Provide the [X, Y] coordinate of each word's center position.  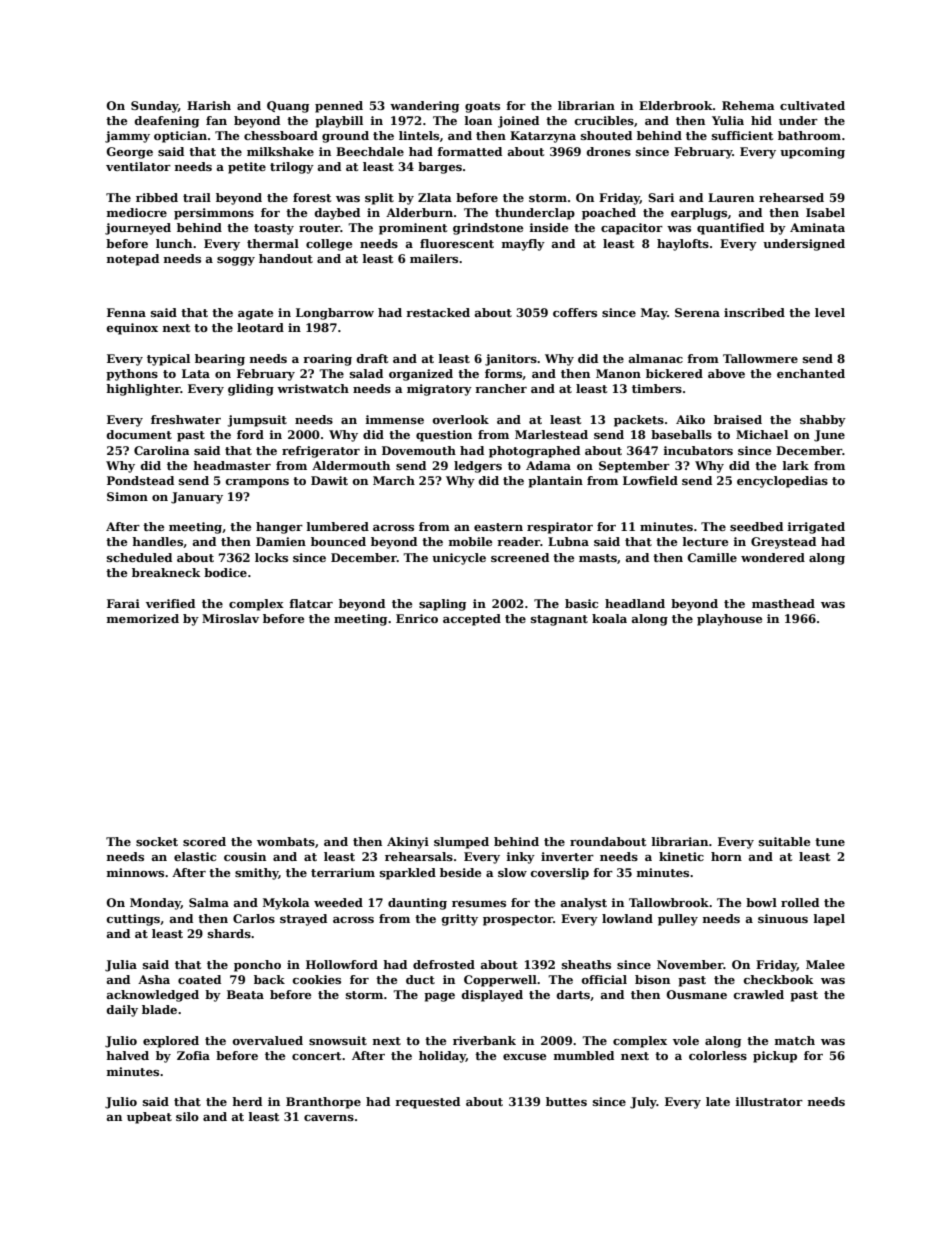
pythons [132, 375]
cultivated [812, 105]
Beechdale [370, 151]
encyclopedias [782, 482]
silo [187, 1116]
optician [180, 137]
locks [271, 557]
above [726, 373]
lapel [829, 920]
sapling [442, 605]
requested [427, 1103]
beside [460, 872]
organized [421, 375]
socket [157, 841]
